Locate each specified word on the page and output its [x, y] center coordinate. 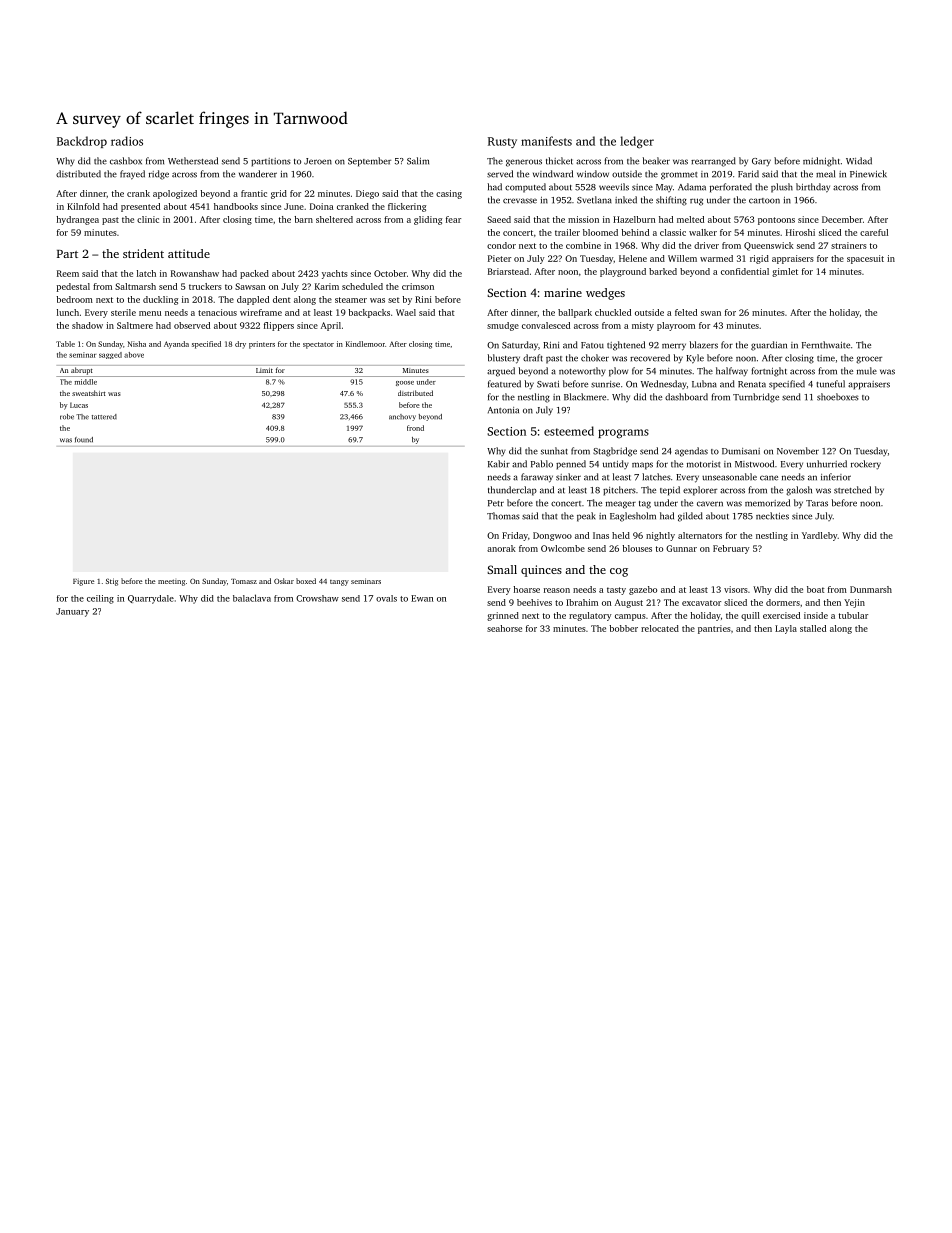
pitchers [619, 491]
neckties [772, 516]
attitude [189, 253]
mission [583, 219]
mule [867, 371]
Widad [859, 161]
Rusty [502, 142]
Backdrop [82, 142]
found [84, 440]
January [72, 612]
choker [595, 358]
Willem [682, 258]
